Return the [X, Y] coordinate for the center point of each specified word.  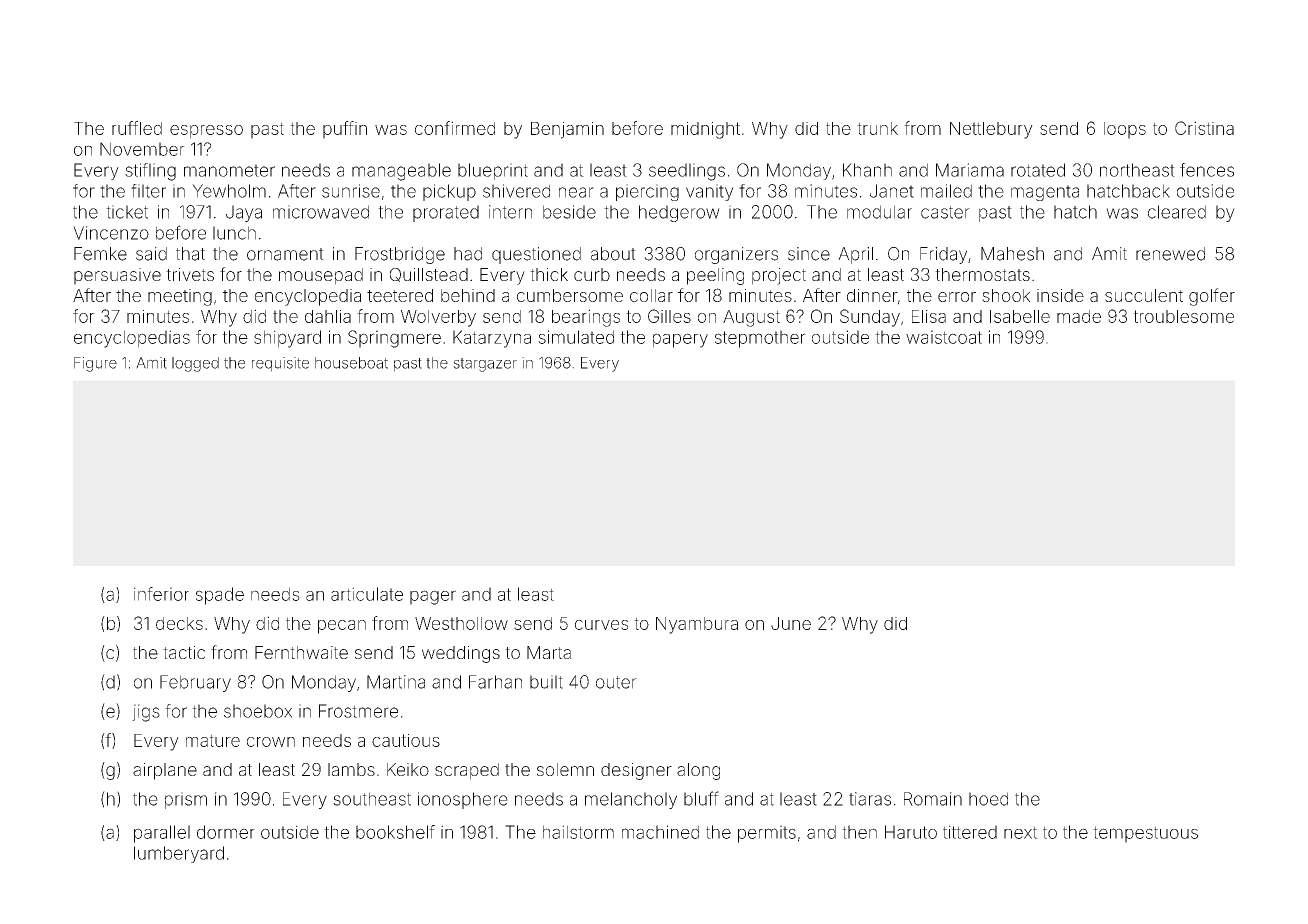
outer [616, 682]
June [791, 623]
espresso [206, 132]
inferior [161, 594]
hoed [988, 799]
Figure [95, 364]
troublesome [1183, 316]
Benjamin [567, 130]
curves [601, 625]
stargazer [485, 365]
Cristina [1204, 128]
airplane [165, 771]
